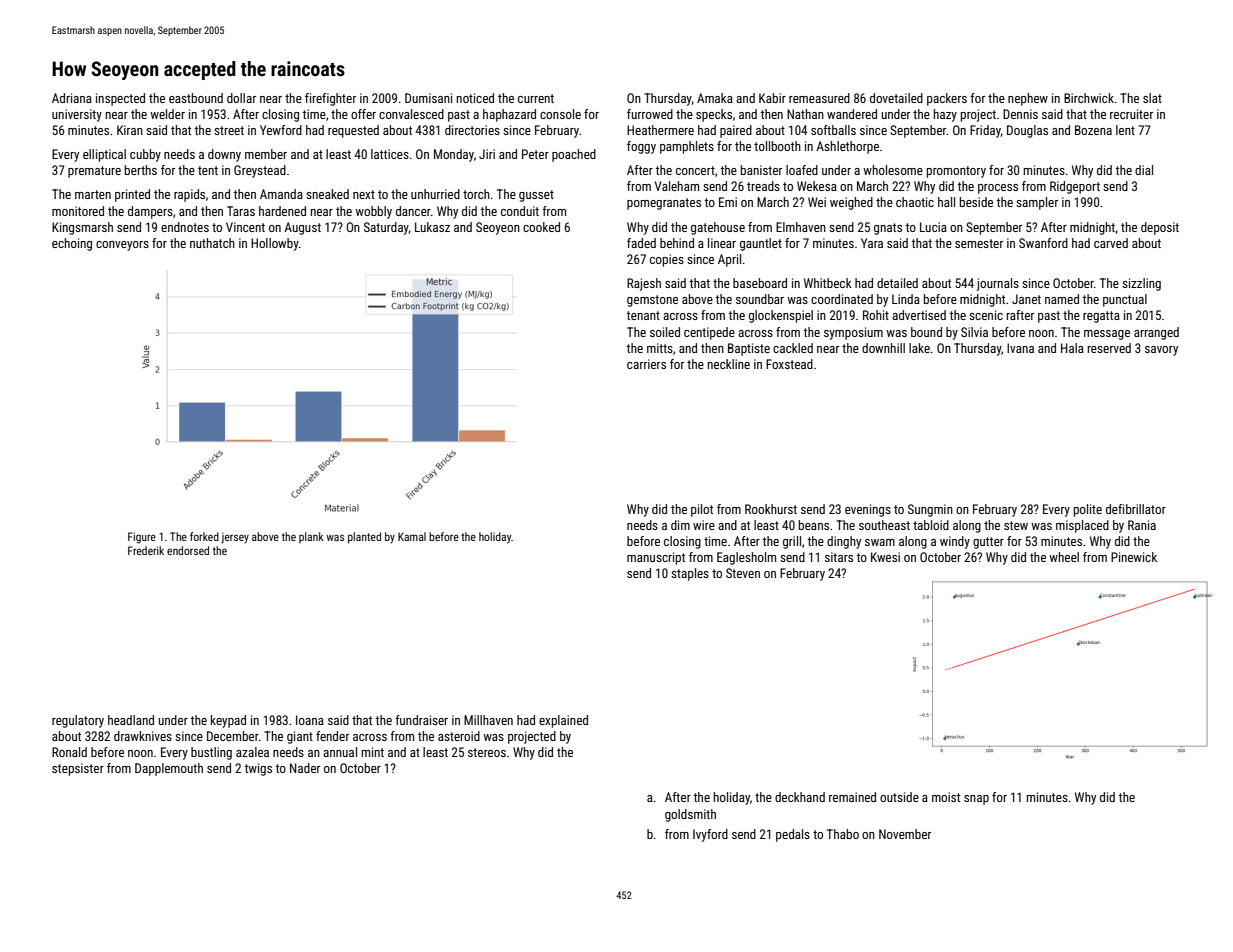 The image size is (1233, 952). I want to click on Adriana, so click(72, 98).
